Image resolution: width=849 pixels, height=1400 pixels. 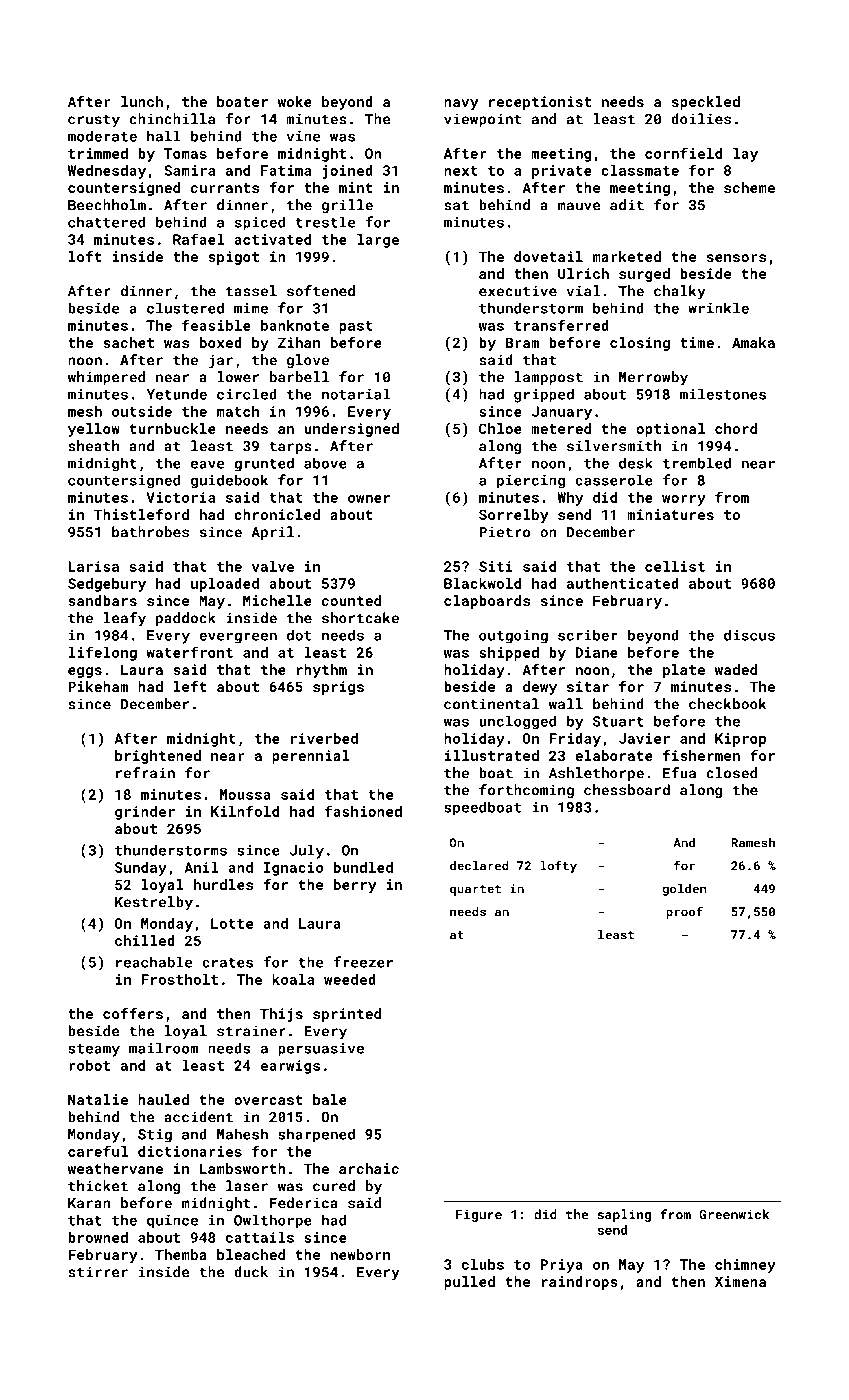 What do you see at coordinates (154, 903) in the screenshot?
I see `Kestrelby` at bounding box center [154, 903].
